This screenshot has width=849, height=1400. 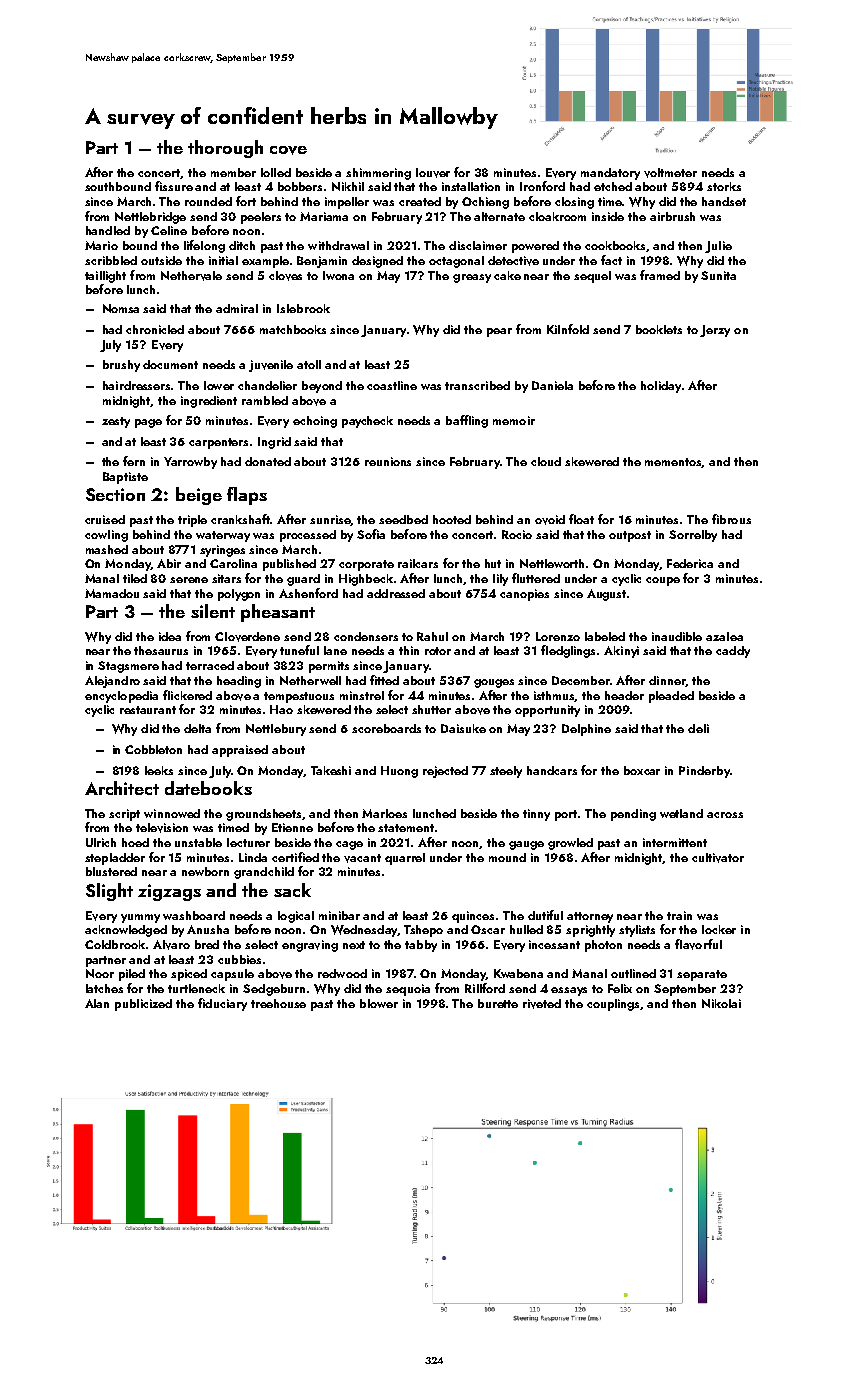 I want to click on beige, so click(x=199, y=496).
